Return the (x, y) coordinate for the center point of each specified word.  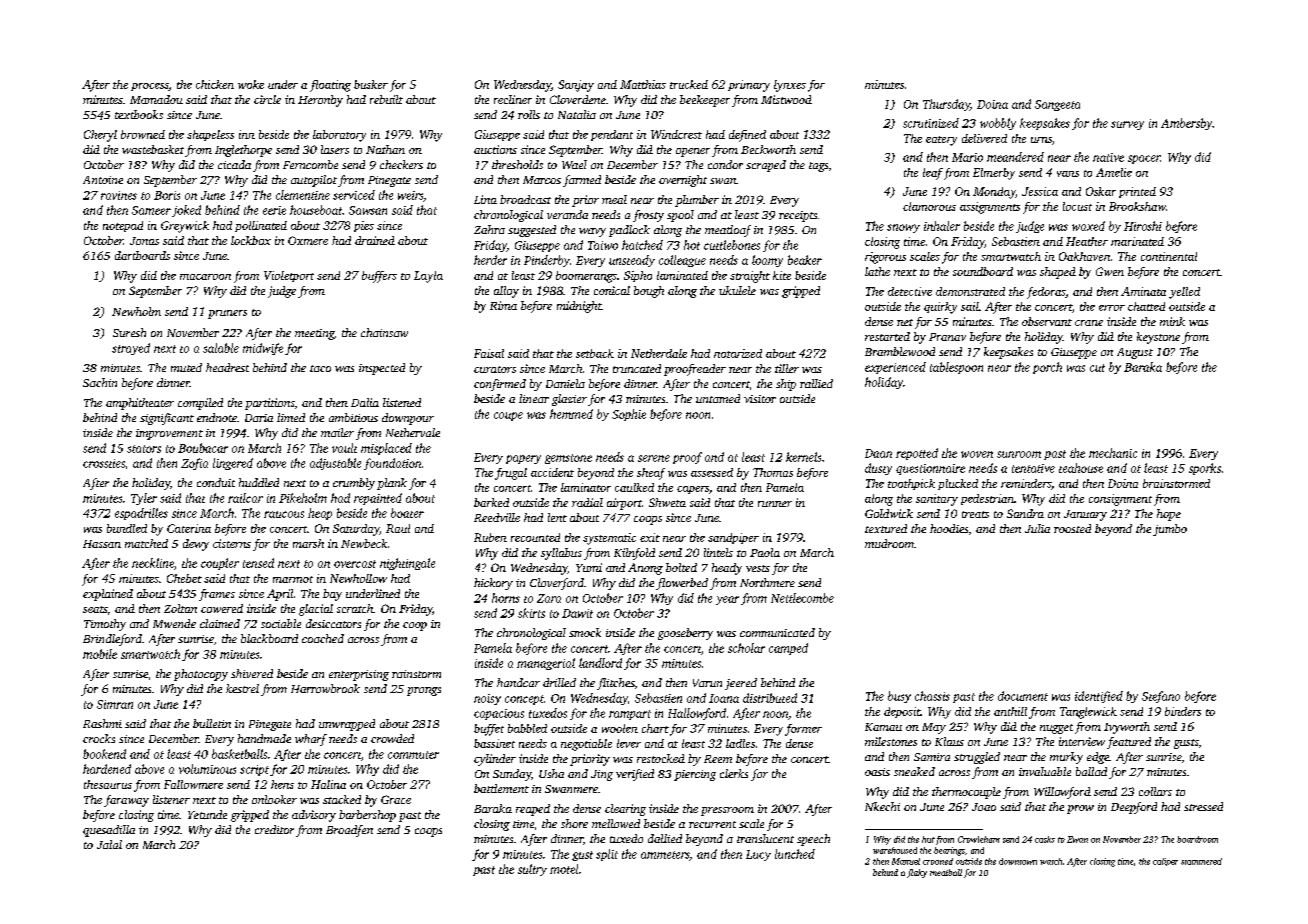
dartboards (142, 255)
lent (557, 517)
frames (217, 595)
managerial (546, 664)
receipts (798, 216)
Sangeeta (1057, 105)
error (1112, 308)
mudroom (889, 543)
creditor (274, 829)
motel (564, 869)
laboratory (339, 136)
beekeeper (705, 101)
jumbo (1170, 530)
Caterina (189, 528)
